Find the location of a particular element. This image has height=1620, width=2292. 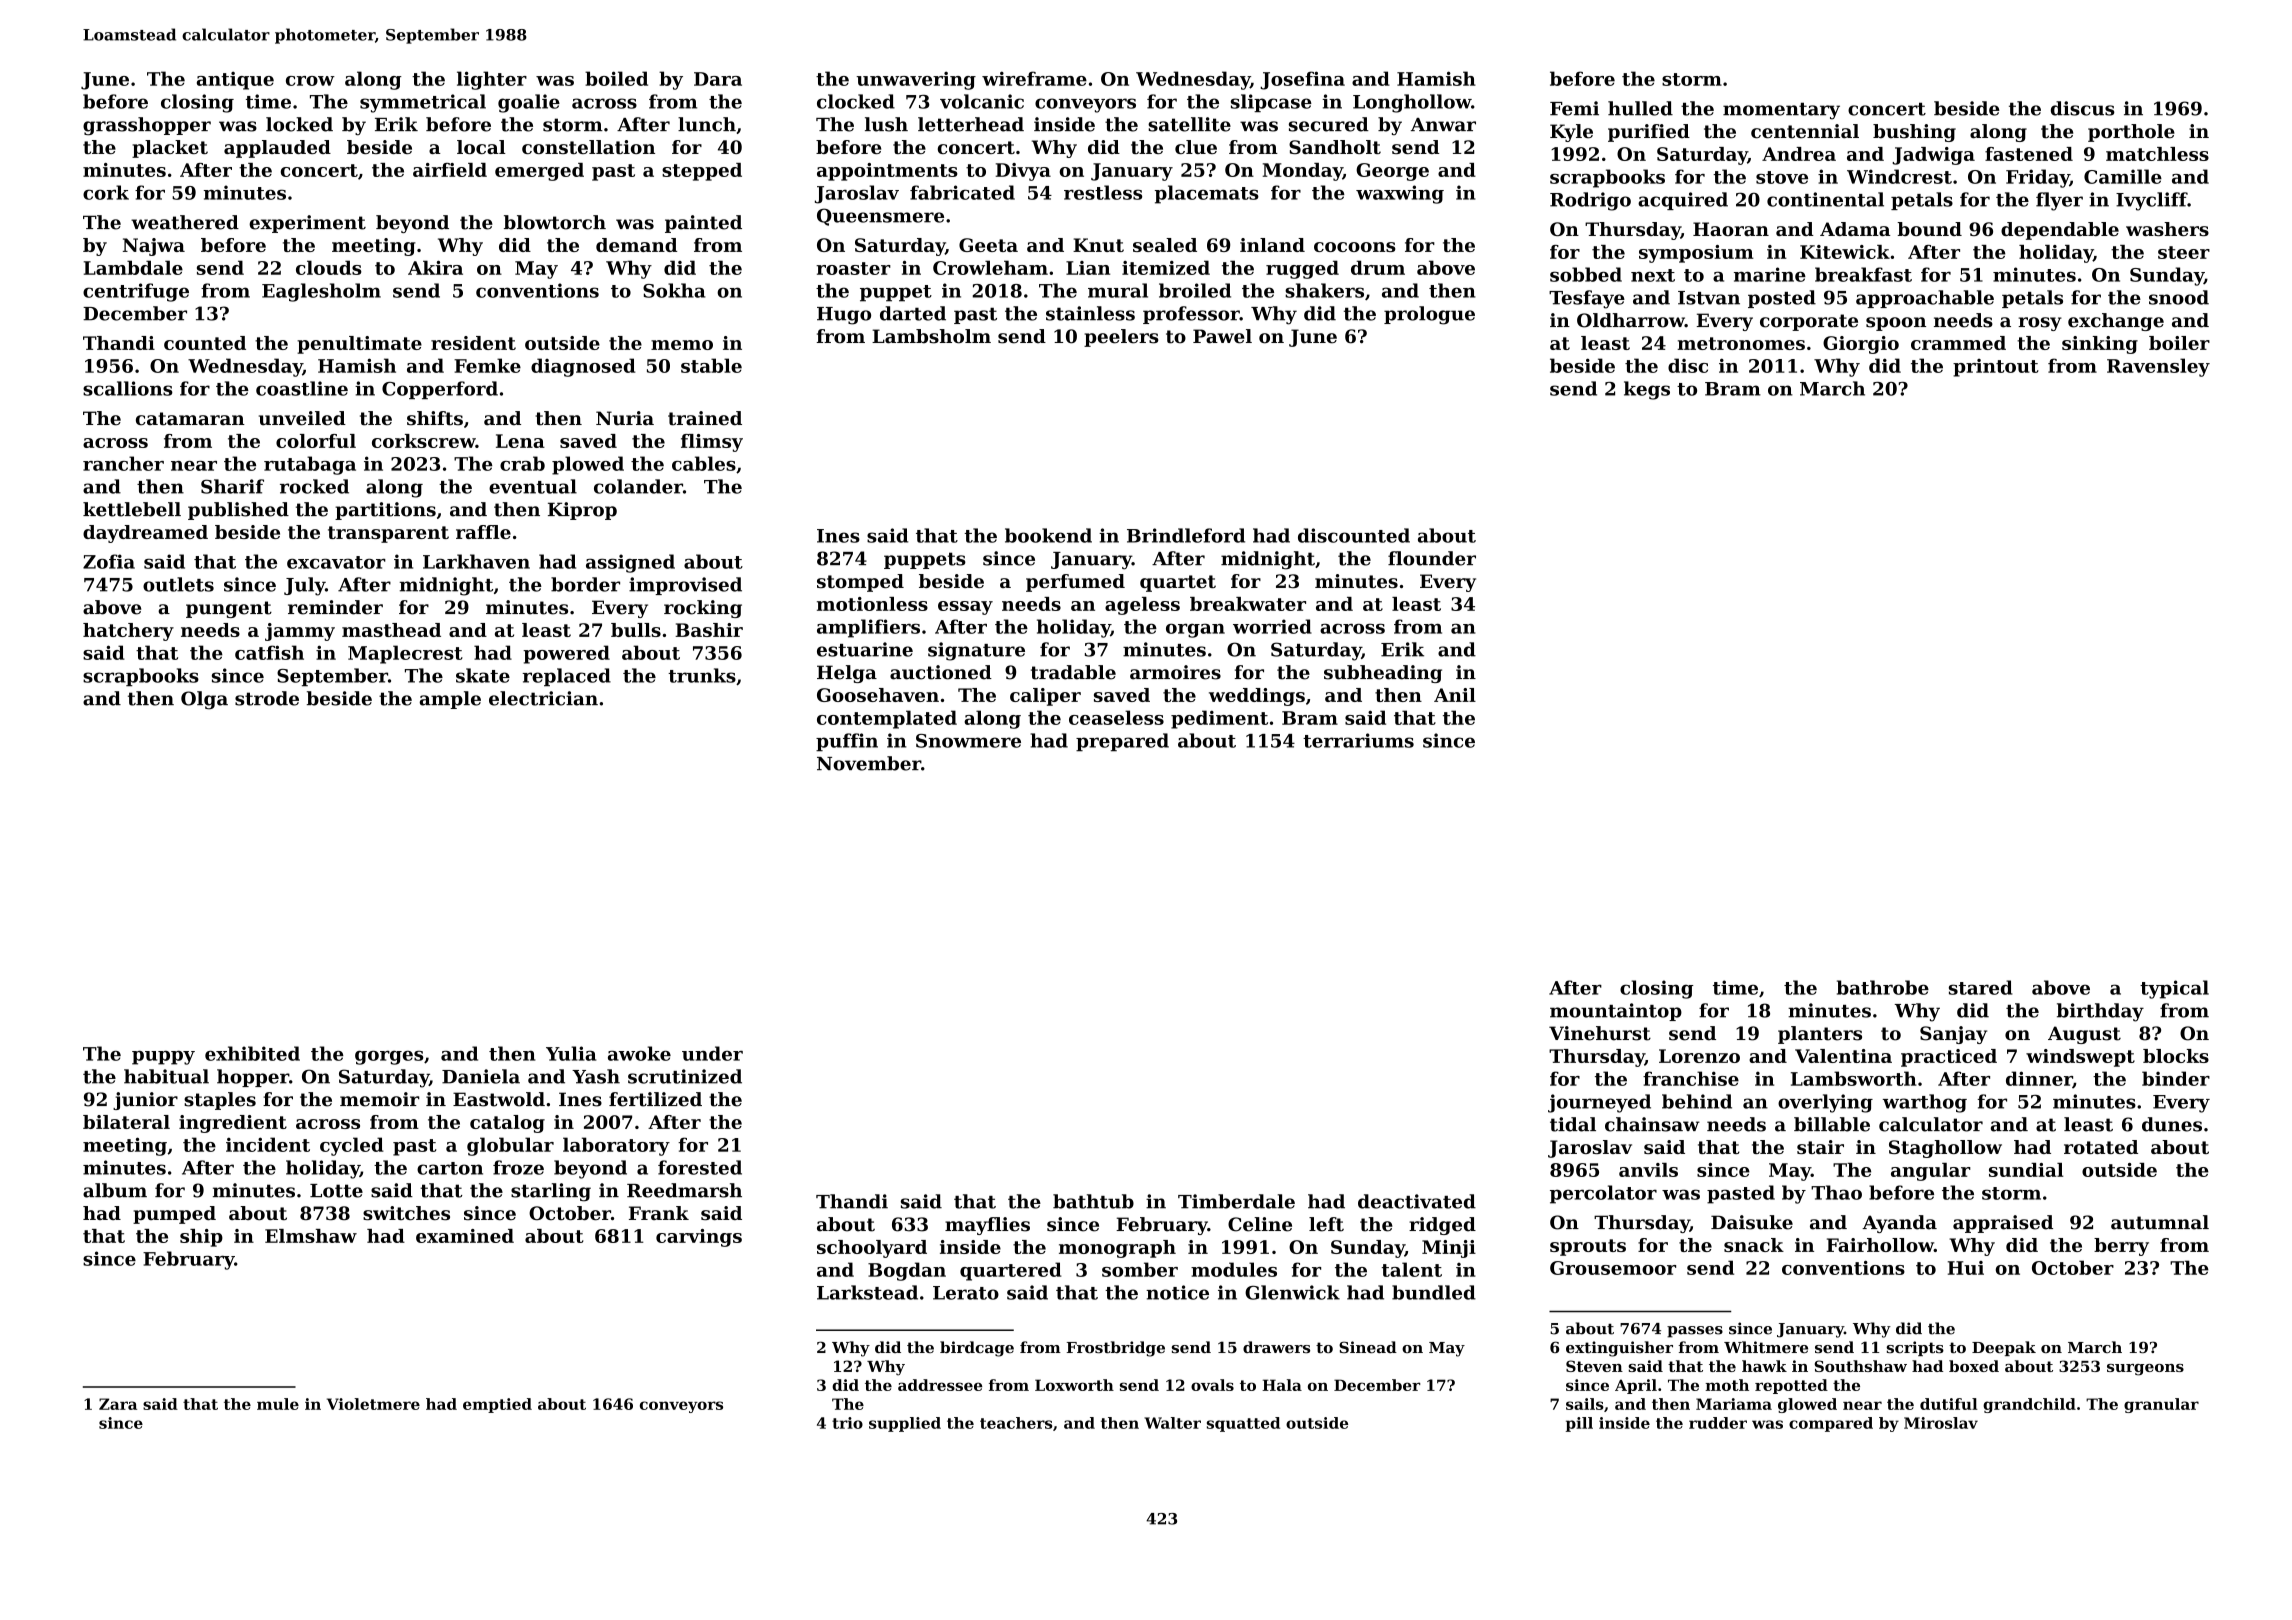

terrariums is located at coordinates (1358, 740).
